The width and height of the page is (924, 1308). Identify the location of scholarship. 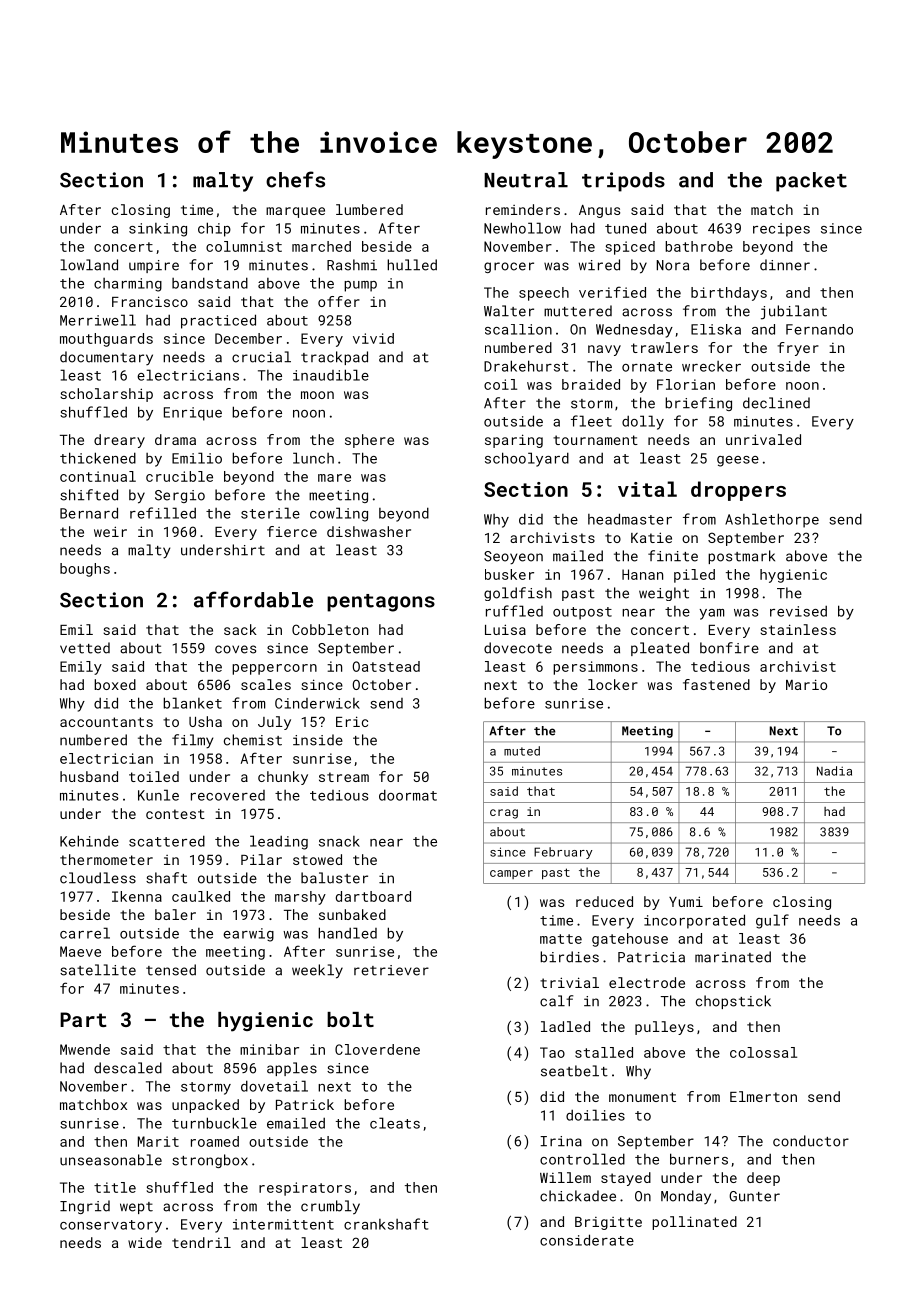
(106, 395).
